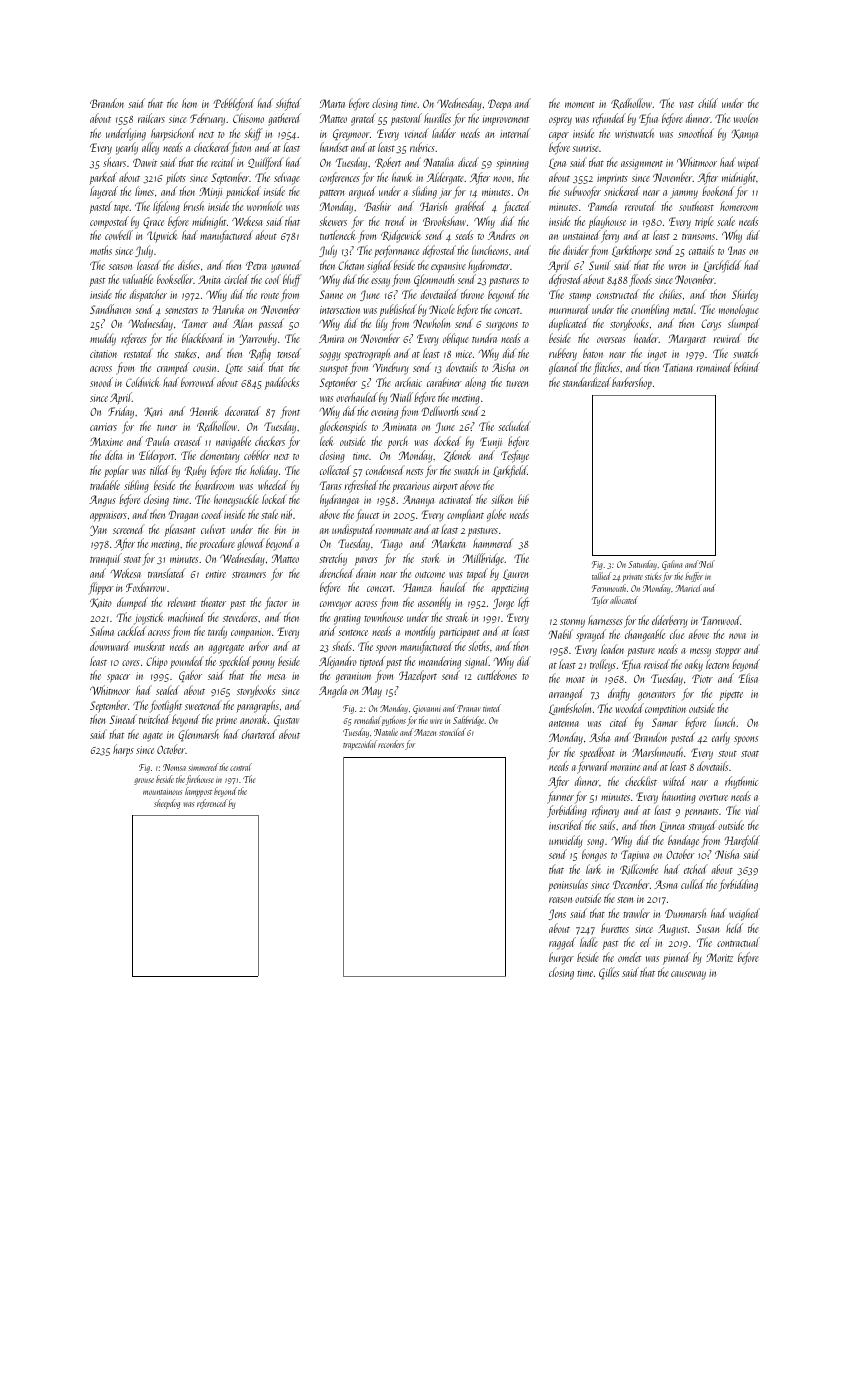 The image size is (849, 1400). What do you see at coordinates (739, 206) in the screenshot?
I see `homeroom` at bounding box center [739, 206].
